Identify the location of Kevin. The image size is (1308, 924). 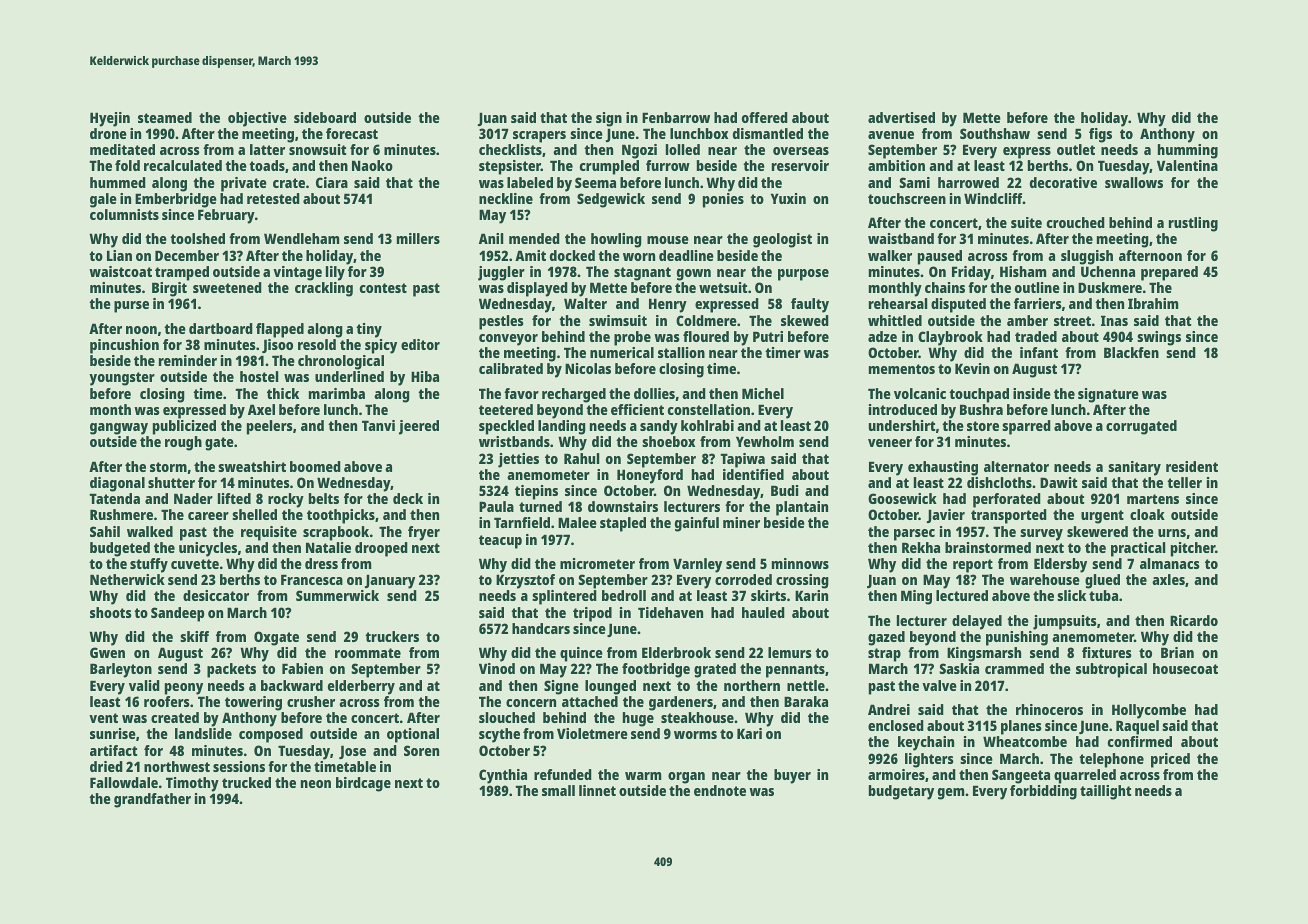
(972, 368).
